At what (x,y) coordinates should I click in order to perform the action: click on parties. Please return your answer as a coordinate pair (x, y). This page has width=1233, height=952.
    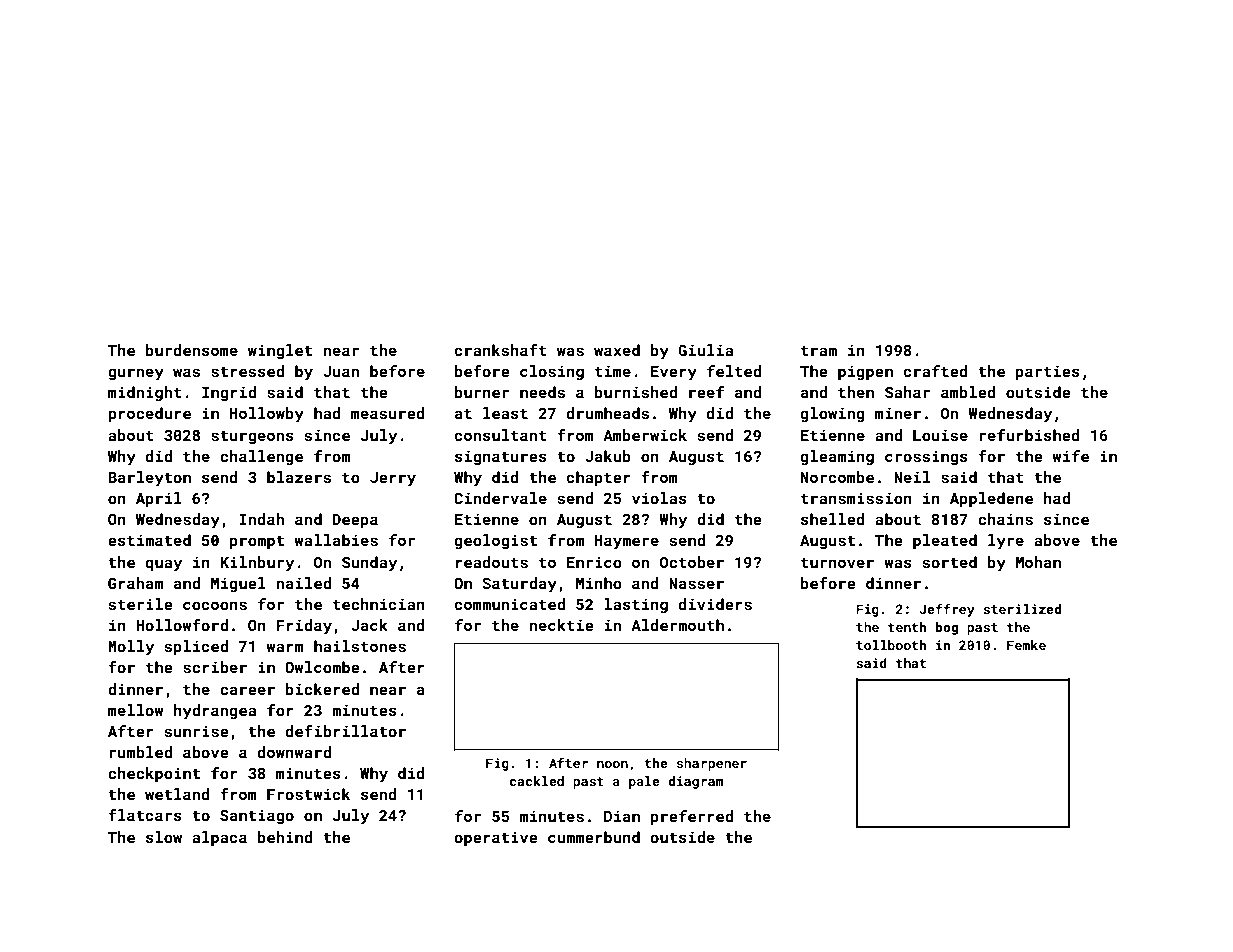
    Looking at the image, I should click on (1048, 372).
